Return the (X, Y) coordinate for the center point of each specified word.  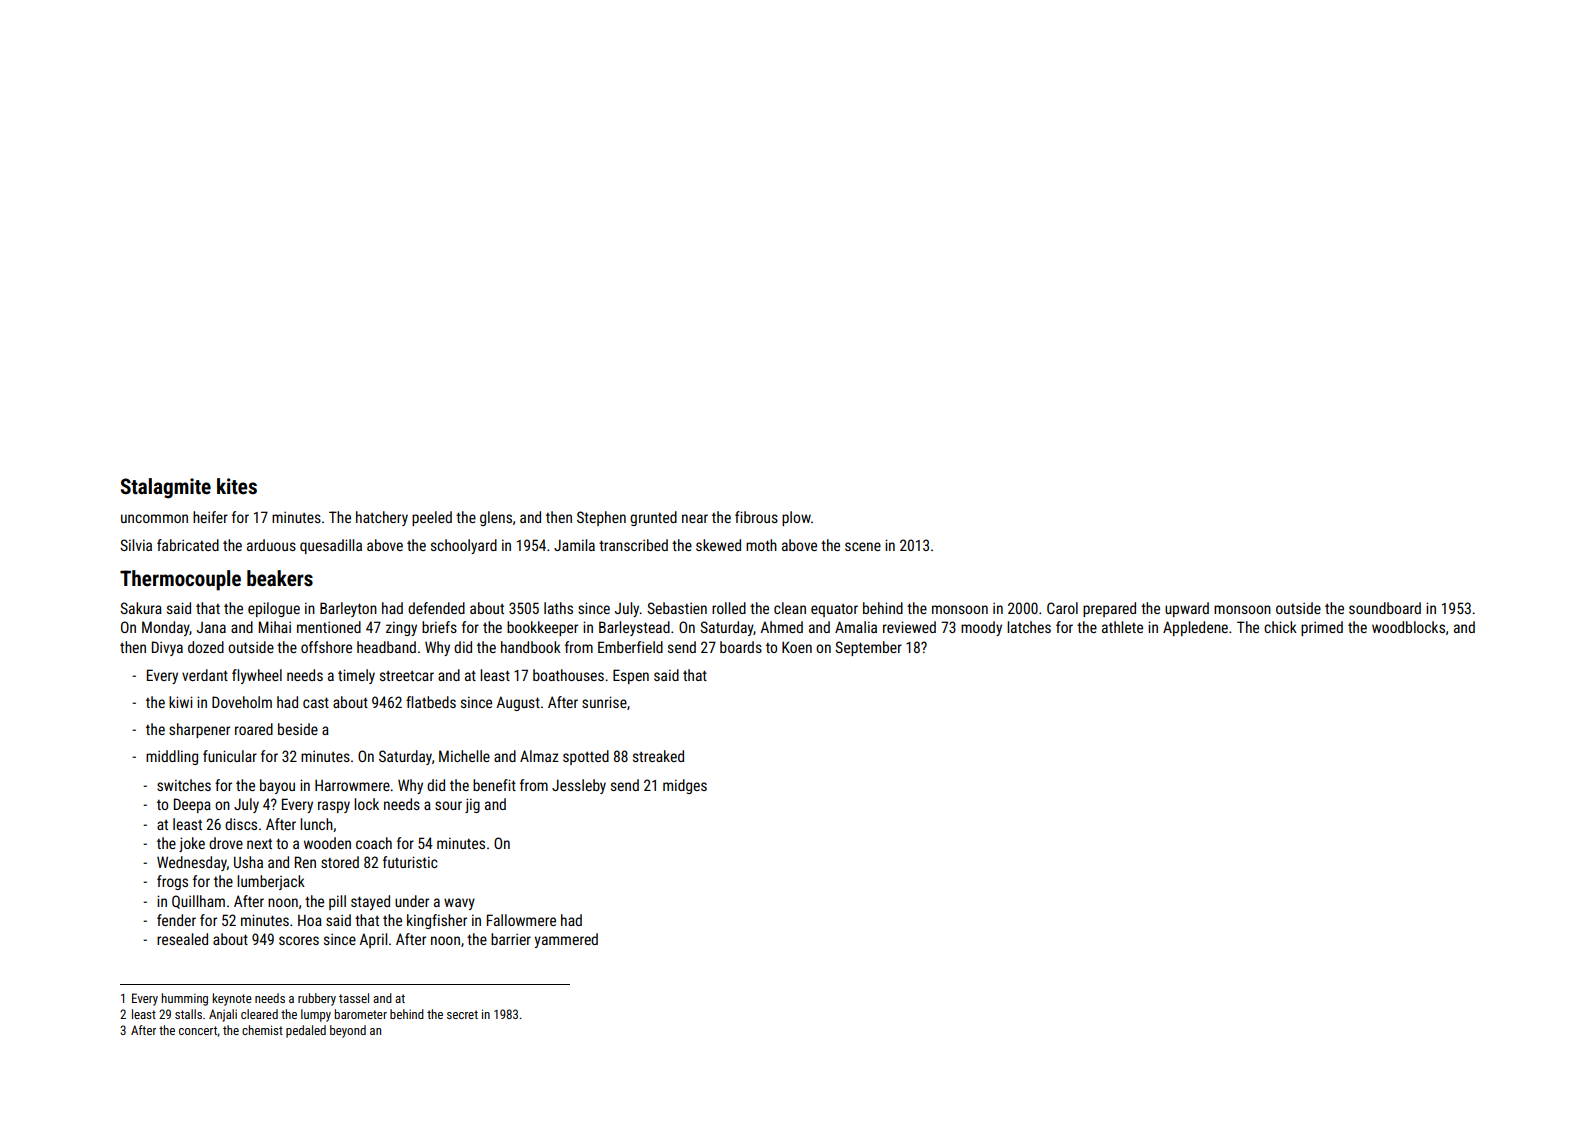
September (868, 648)
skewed (718, 545)
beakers (280, 578)
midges (685, 786)
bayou (277, 786)
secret (462, 1014)
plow (796, 518)
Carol (1062, 608)
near (695, 518)
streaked (658, 756)
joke (192, 844)
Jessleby (579, 786)
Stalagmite (166, 488)
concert (198, 1030)
